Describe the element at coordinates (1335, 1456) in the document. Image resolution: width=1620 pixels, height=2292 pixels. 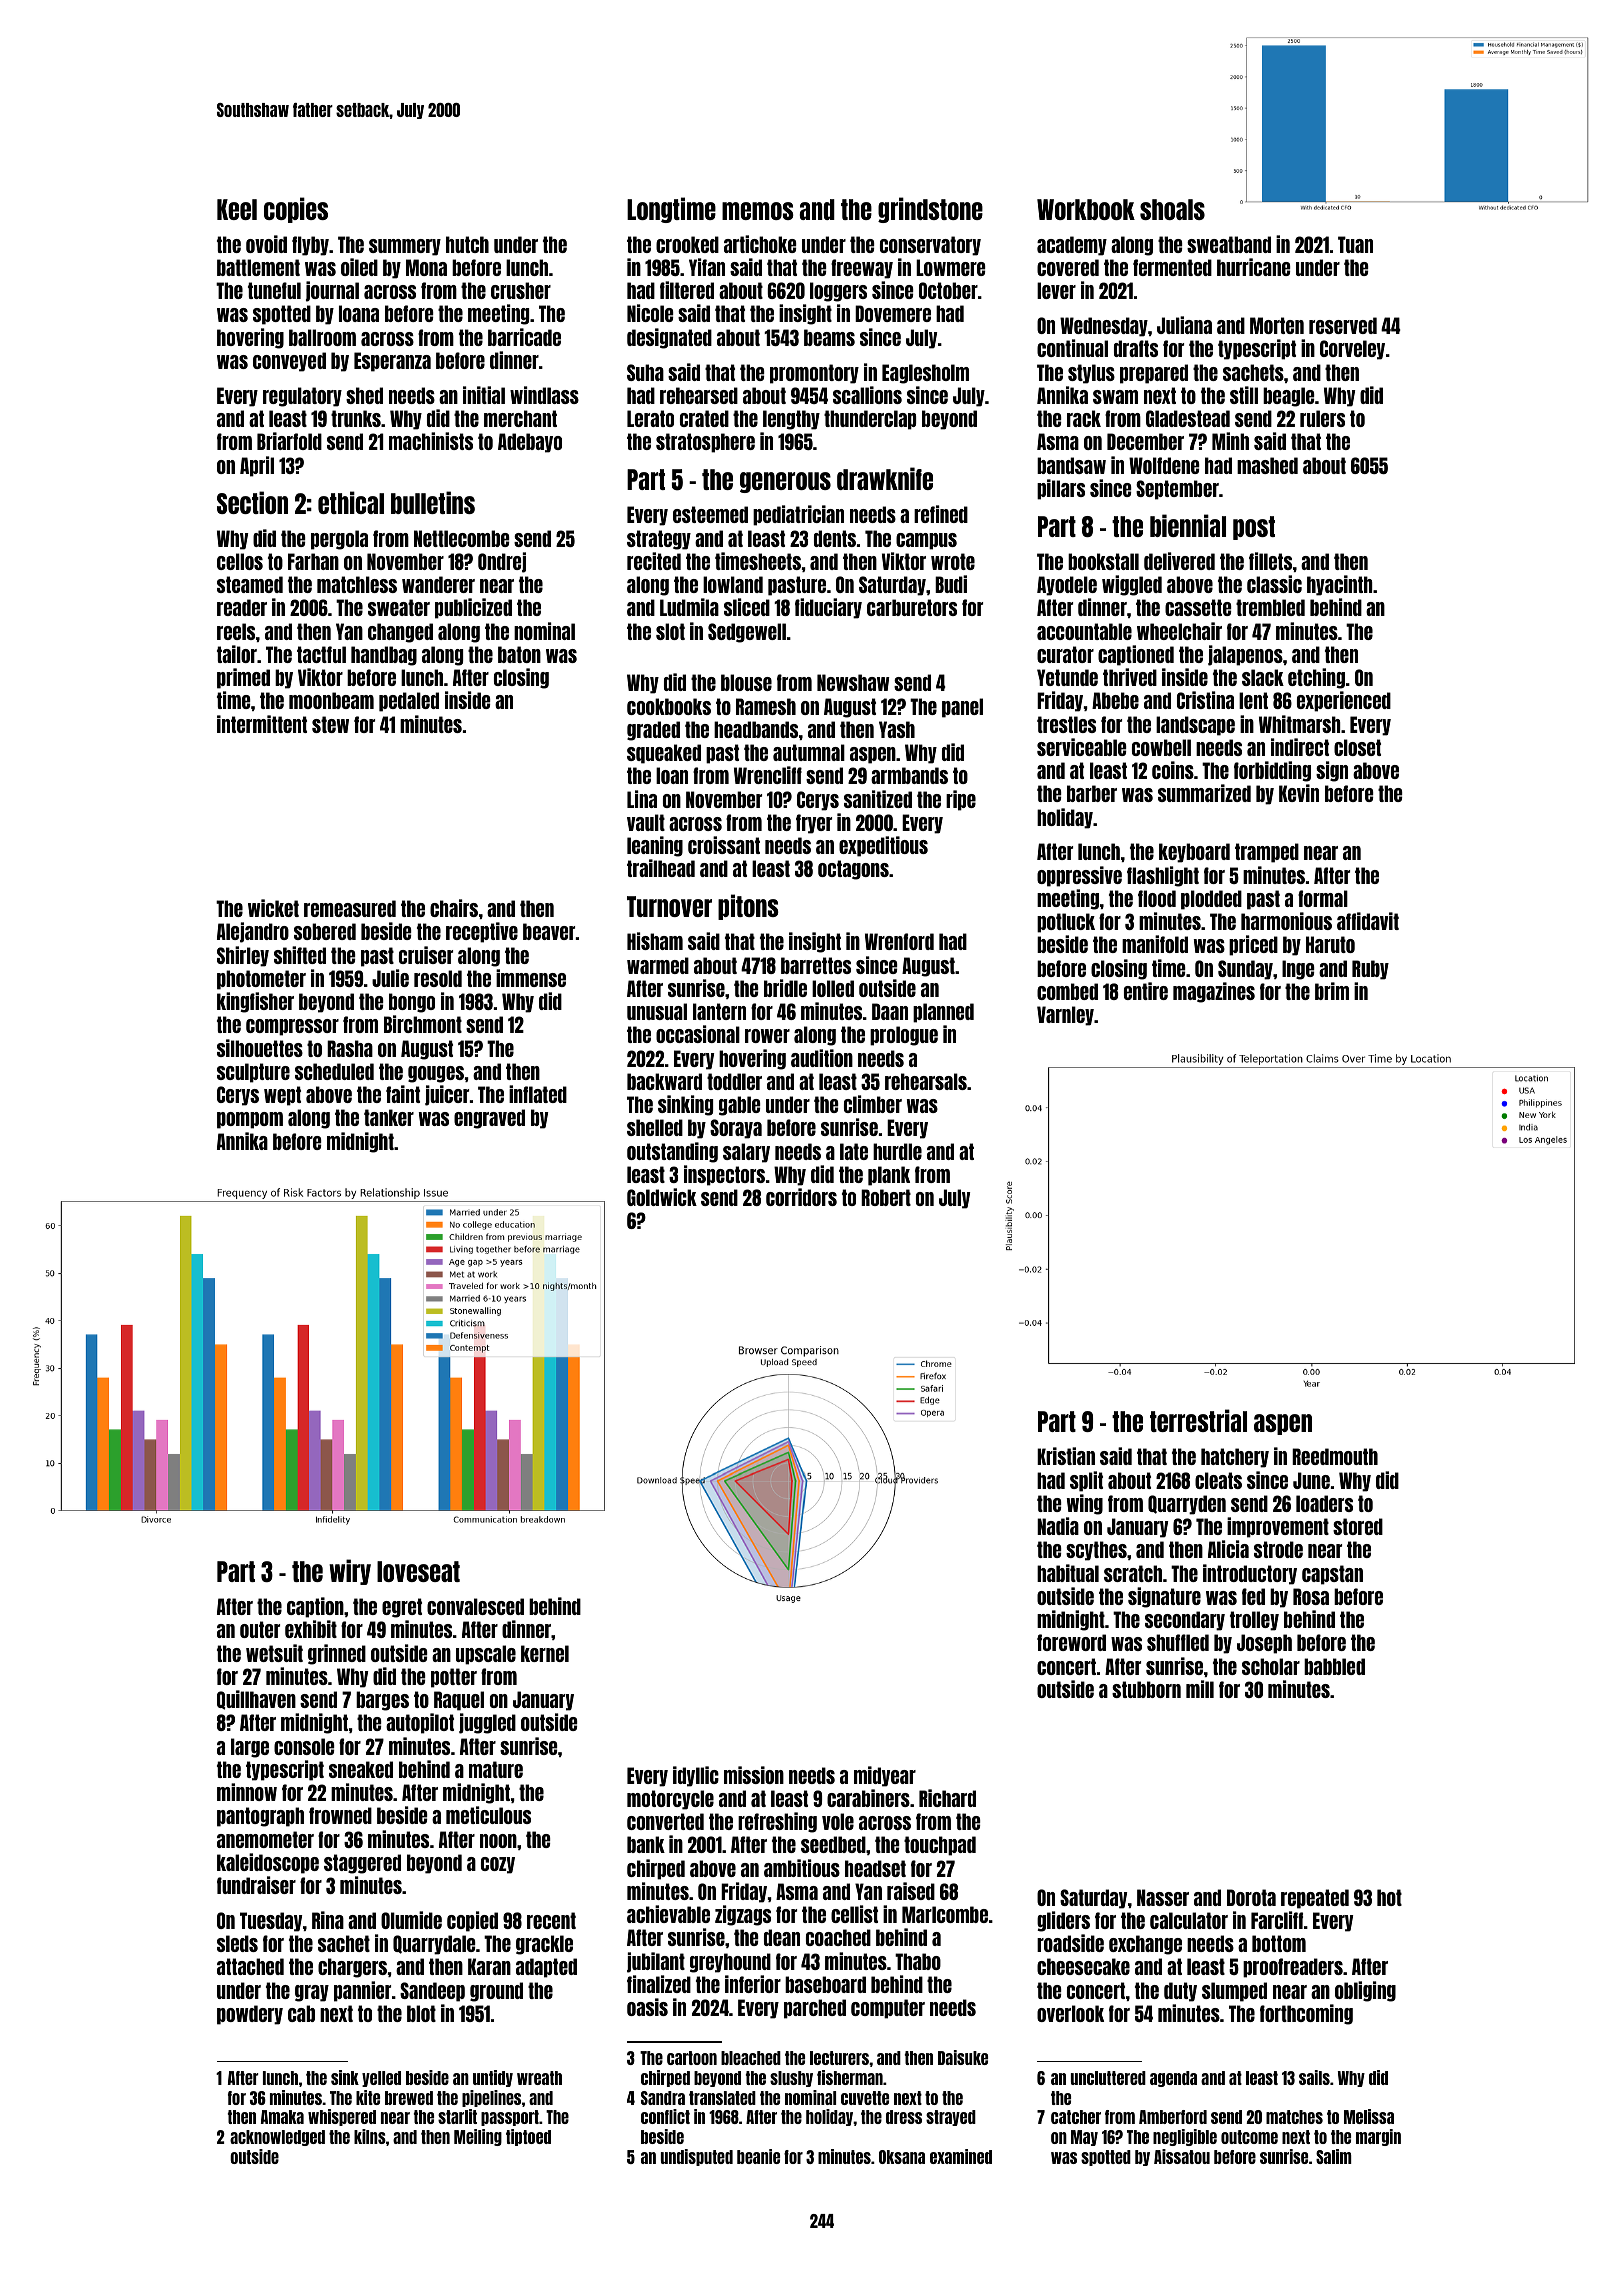
I see `Reedmouth` at that location.
